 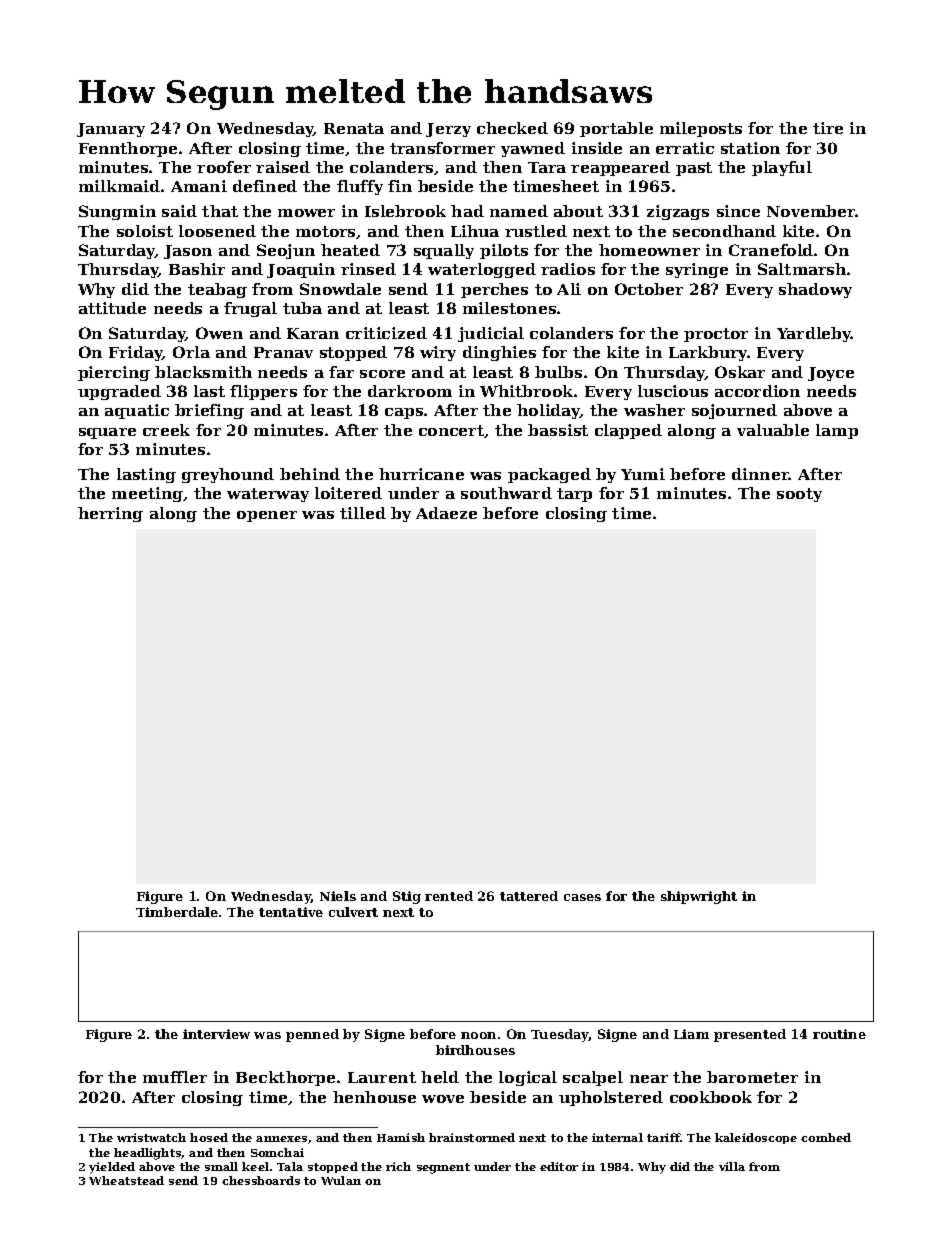 What do you see at coordinates (799, 495) in the document?
I see `sooty` at bounding box center [799, 495].
